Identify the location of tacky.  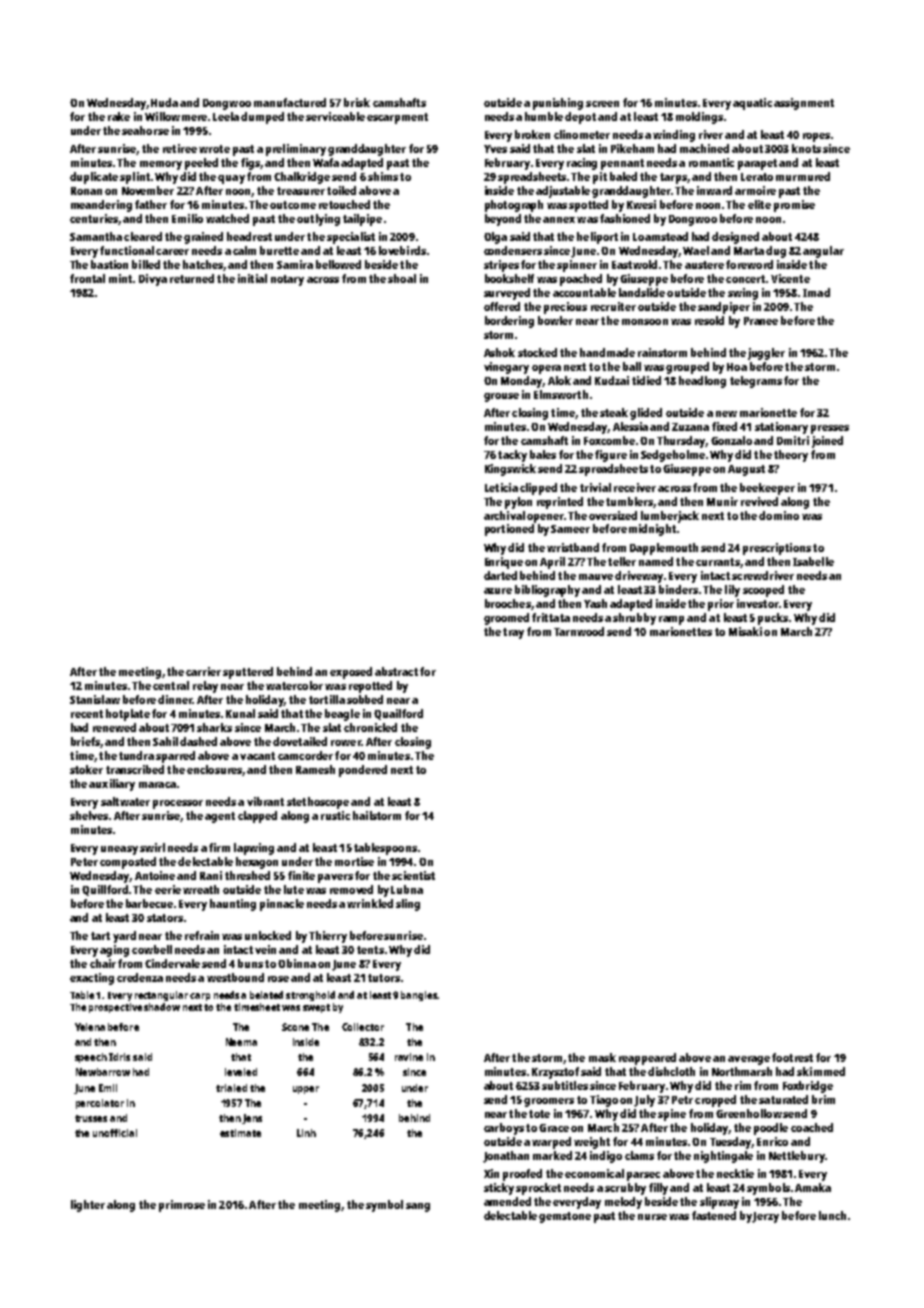
(512, 456).
